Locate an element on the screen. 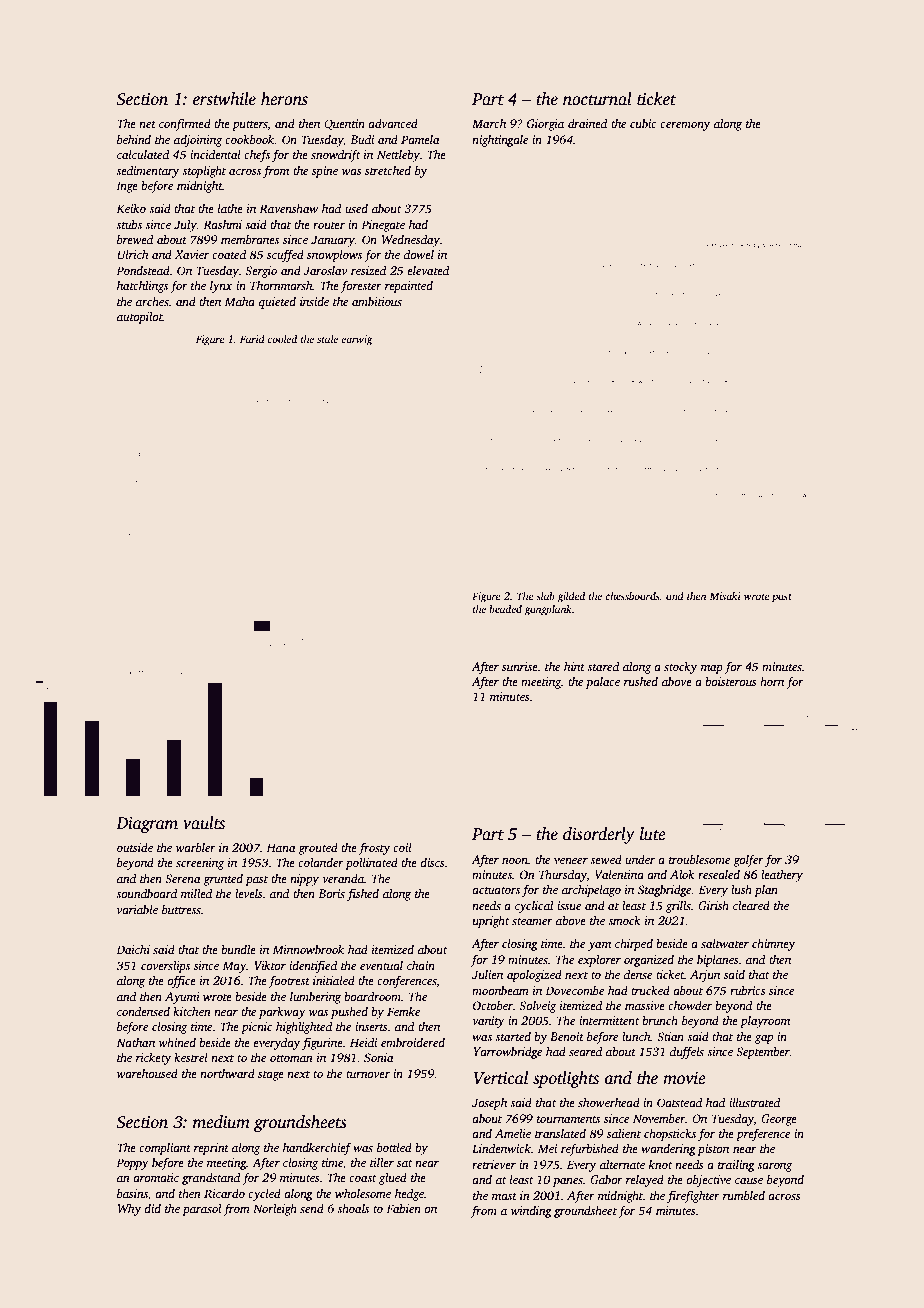 Image resolution: width=924 pixels, height=1308 pixels. nocturnal is located at coordinates (597, 99).
